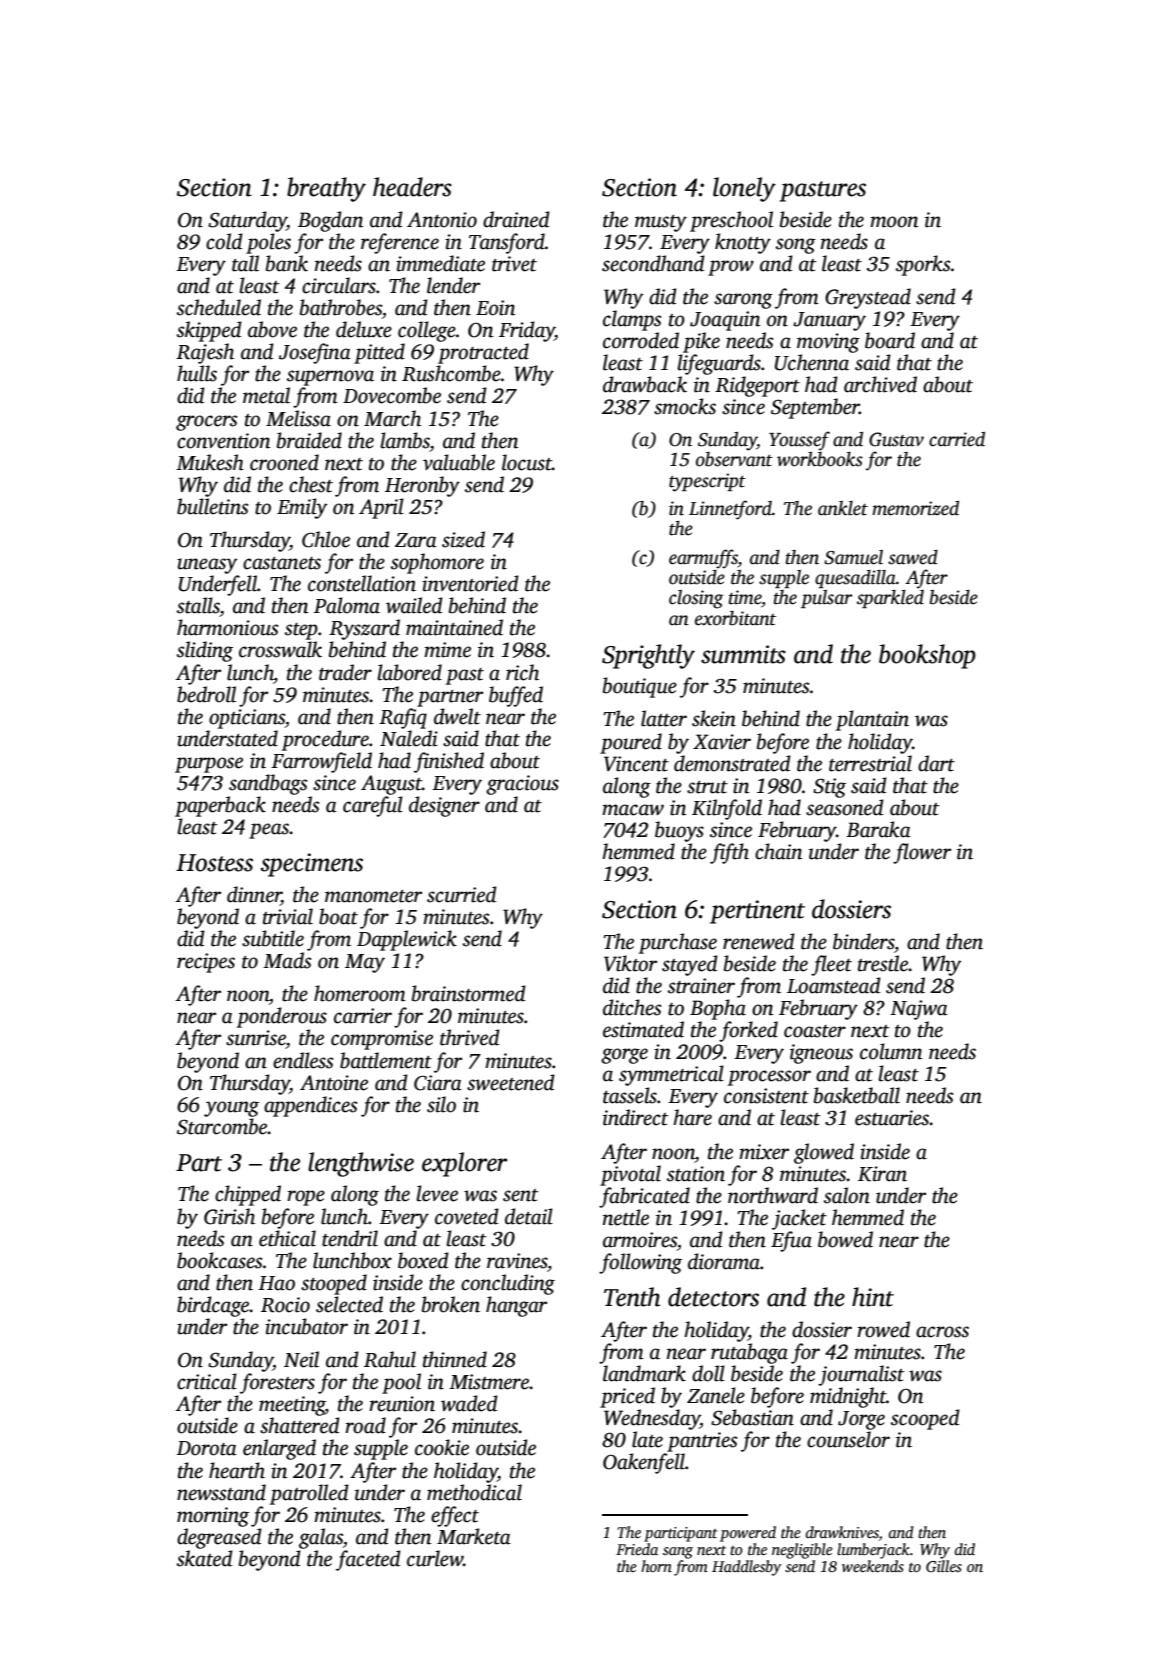 This screenshot has height=1654, width=1165. What do you see at coordinates (511, 1082) in the screenshot?
I see `sweetened` at bounding box center [511, 1082].
